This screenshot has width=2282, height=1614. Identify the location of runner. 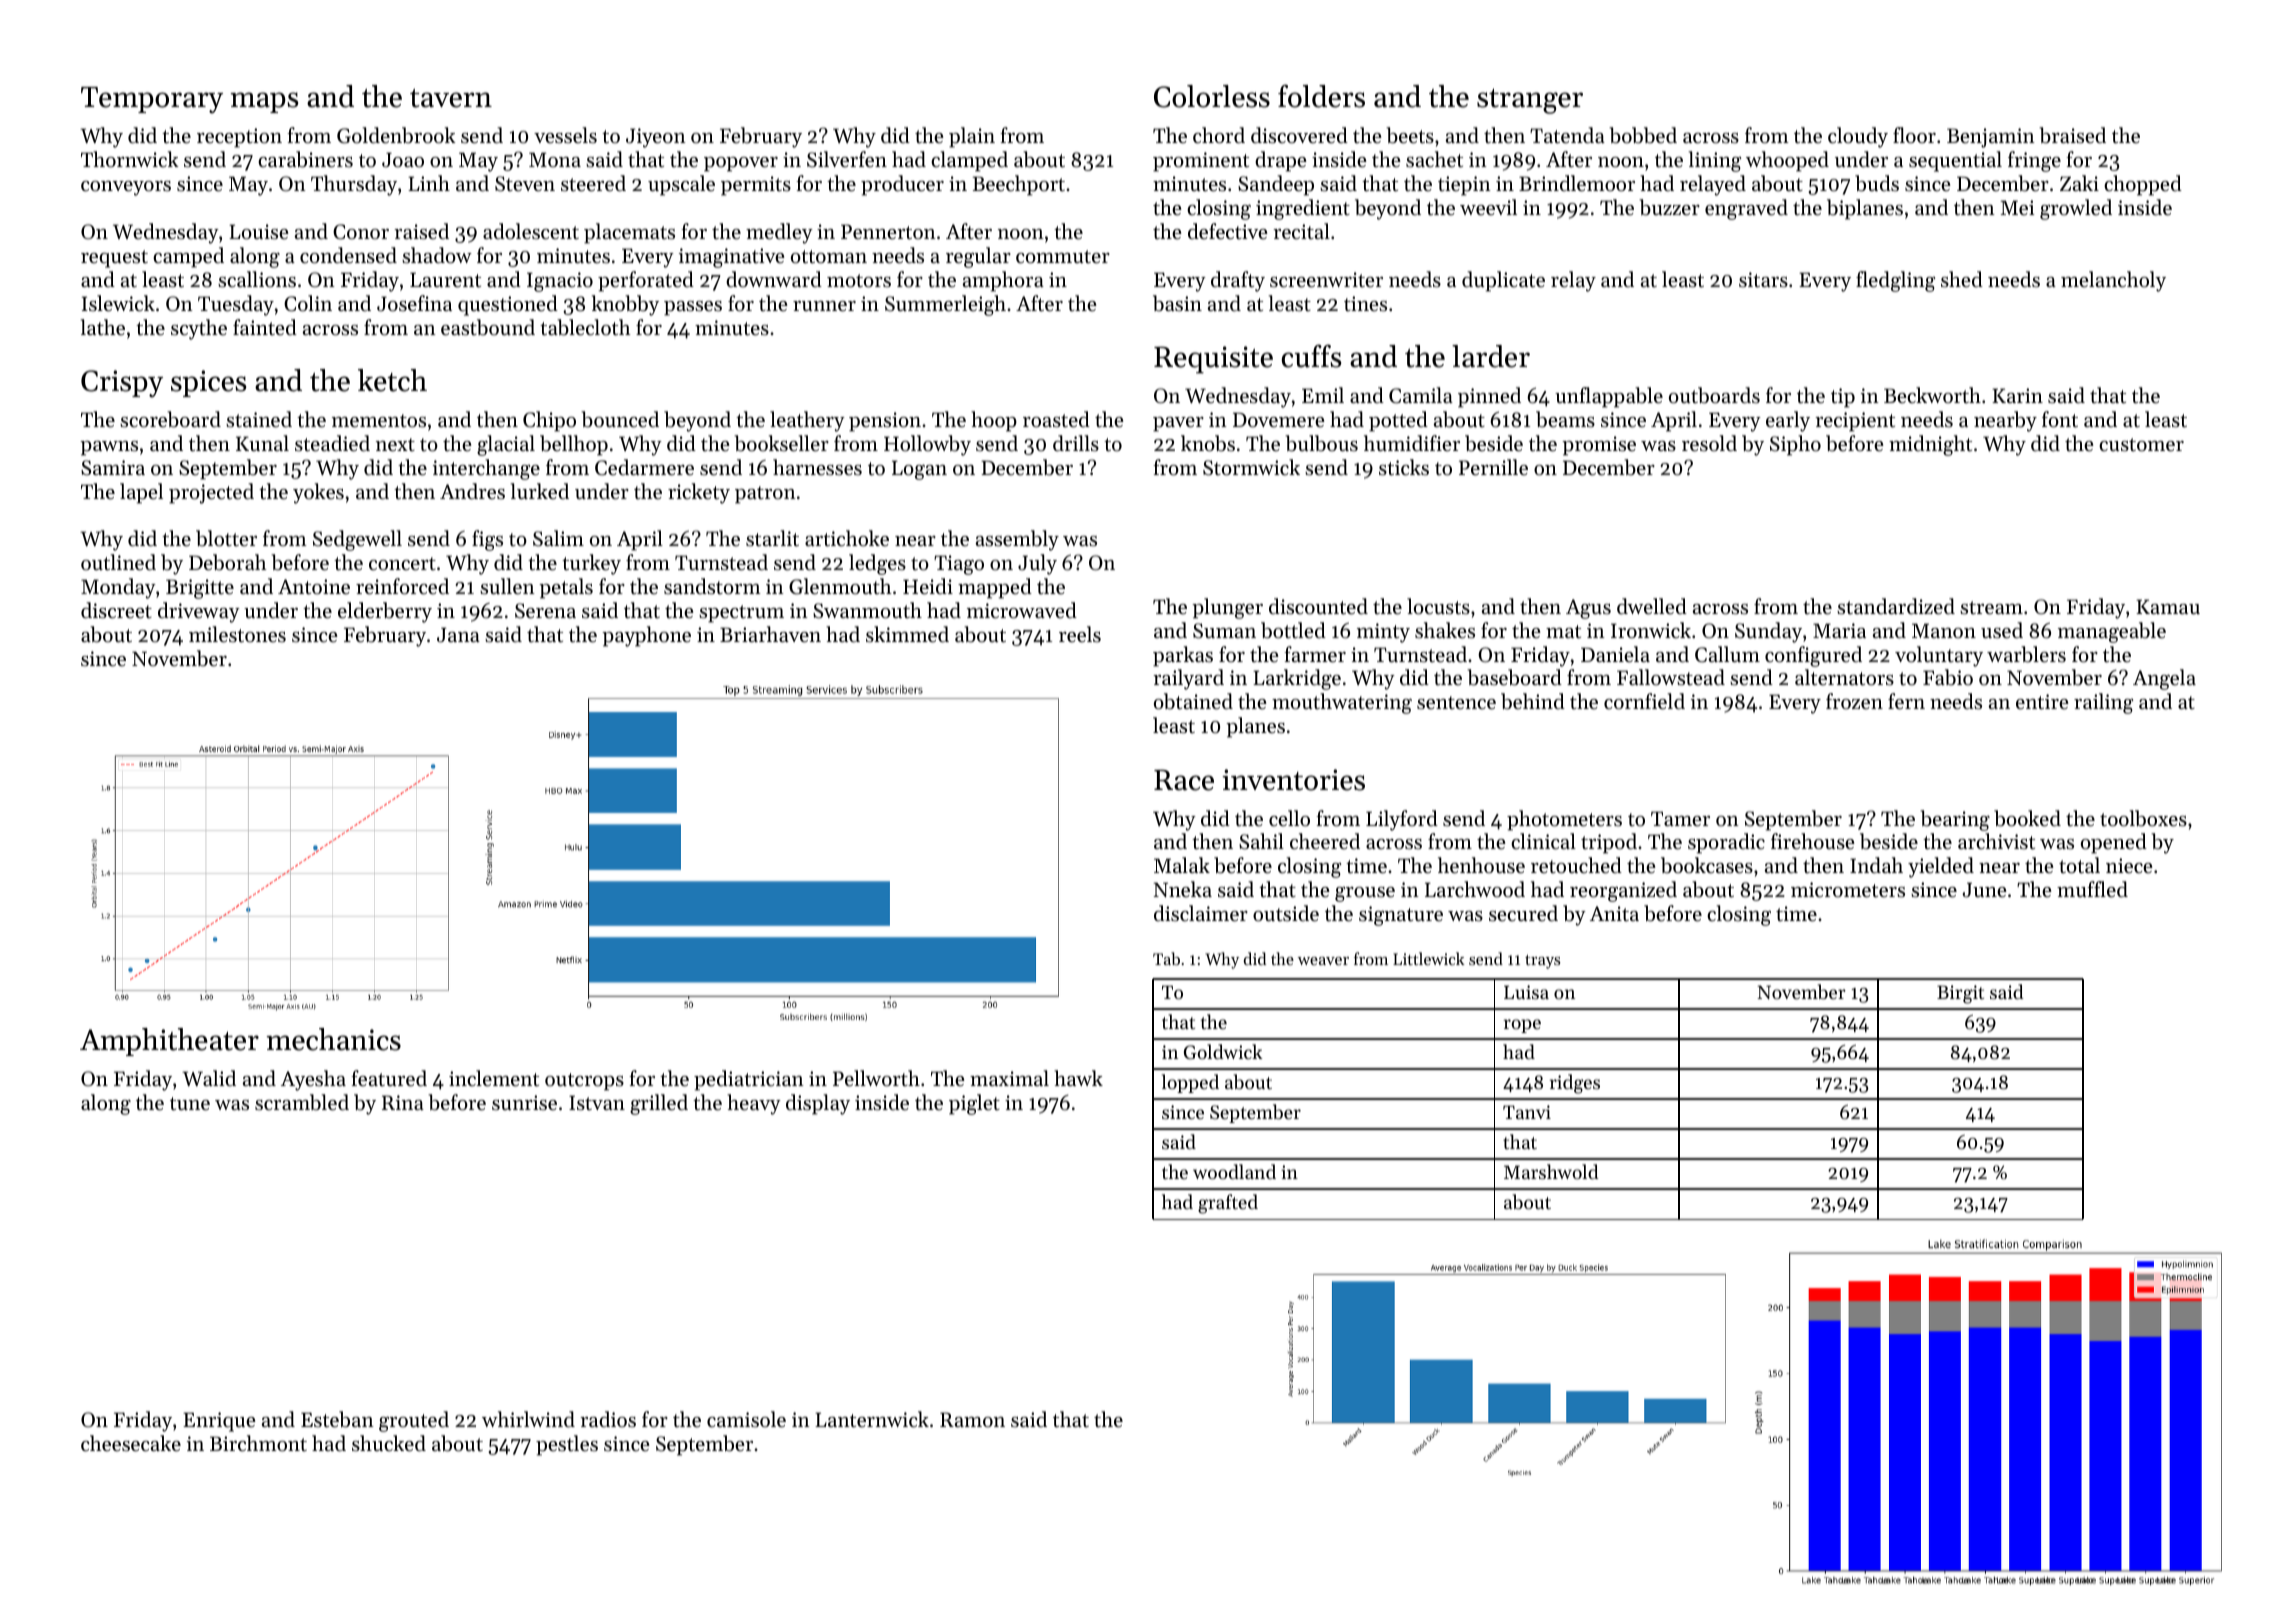
(824, 306).
